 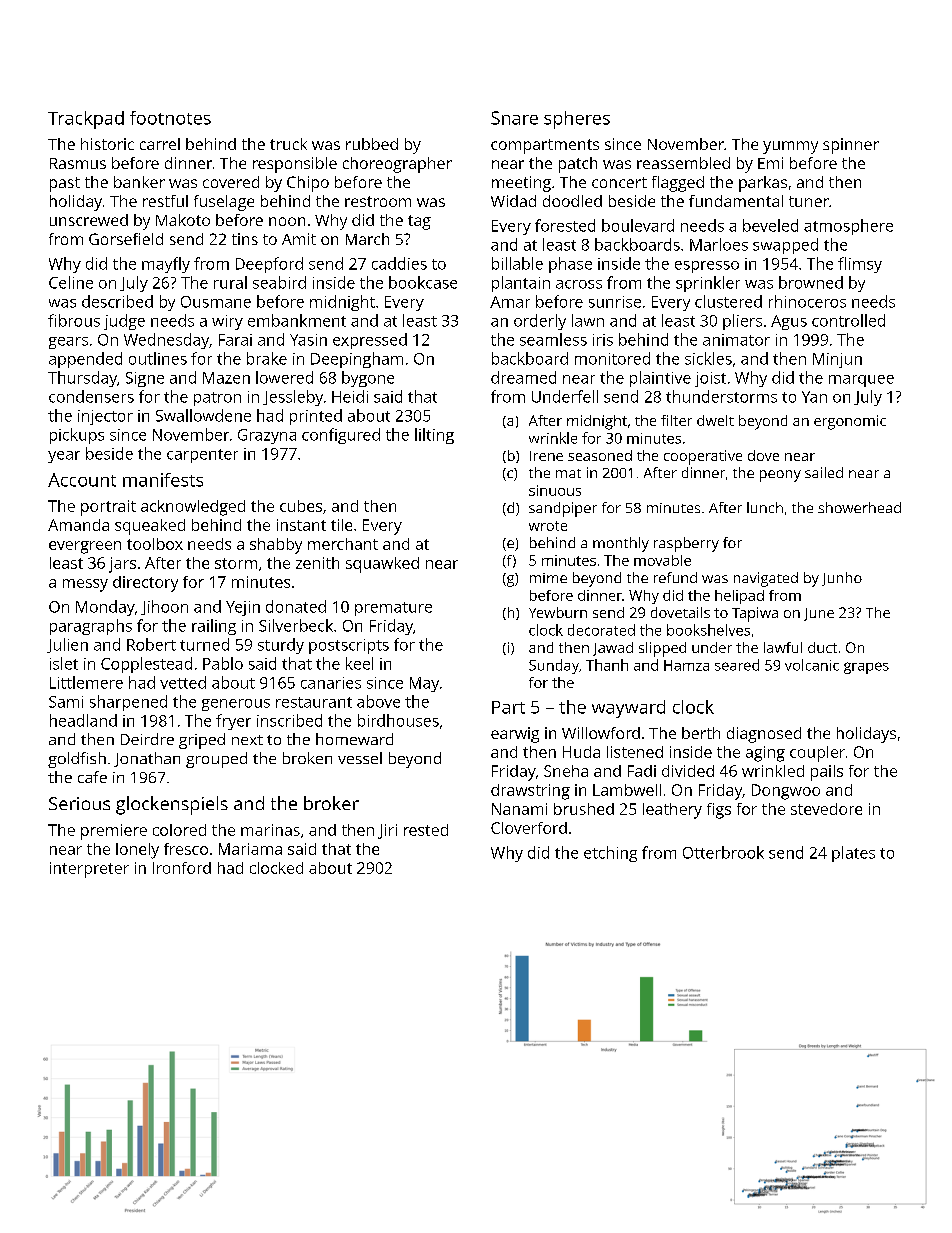 What do you see at coordinates (288, 144) in the image?
I see `truck` at bounding box center [288, 144].
